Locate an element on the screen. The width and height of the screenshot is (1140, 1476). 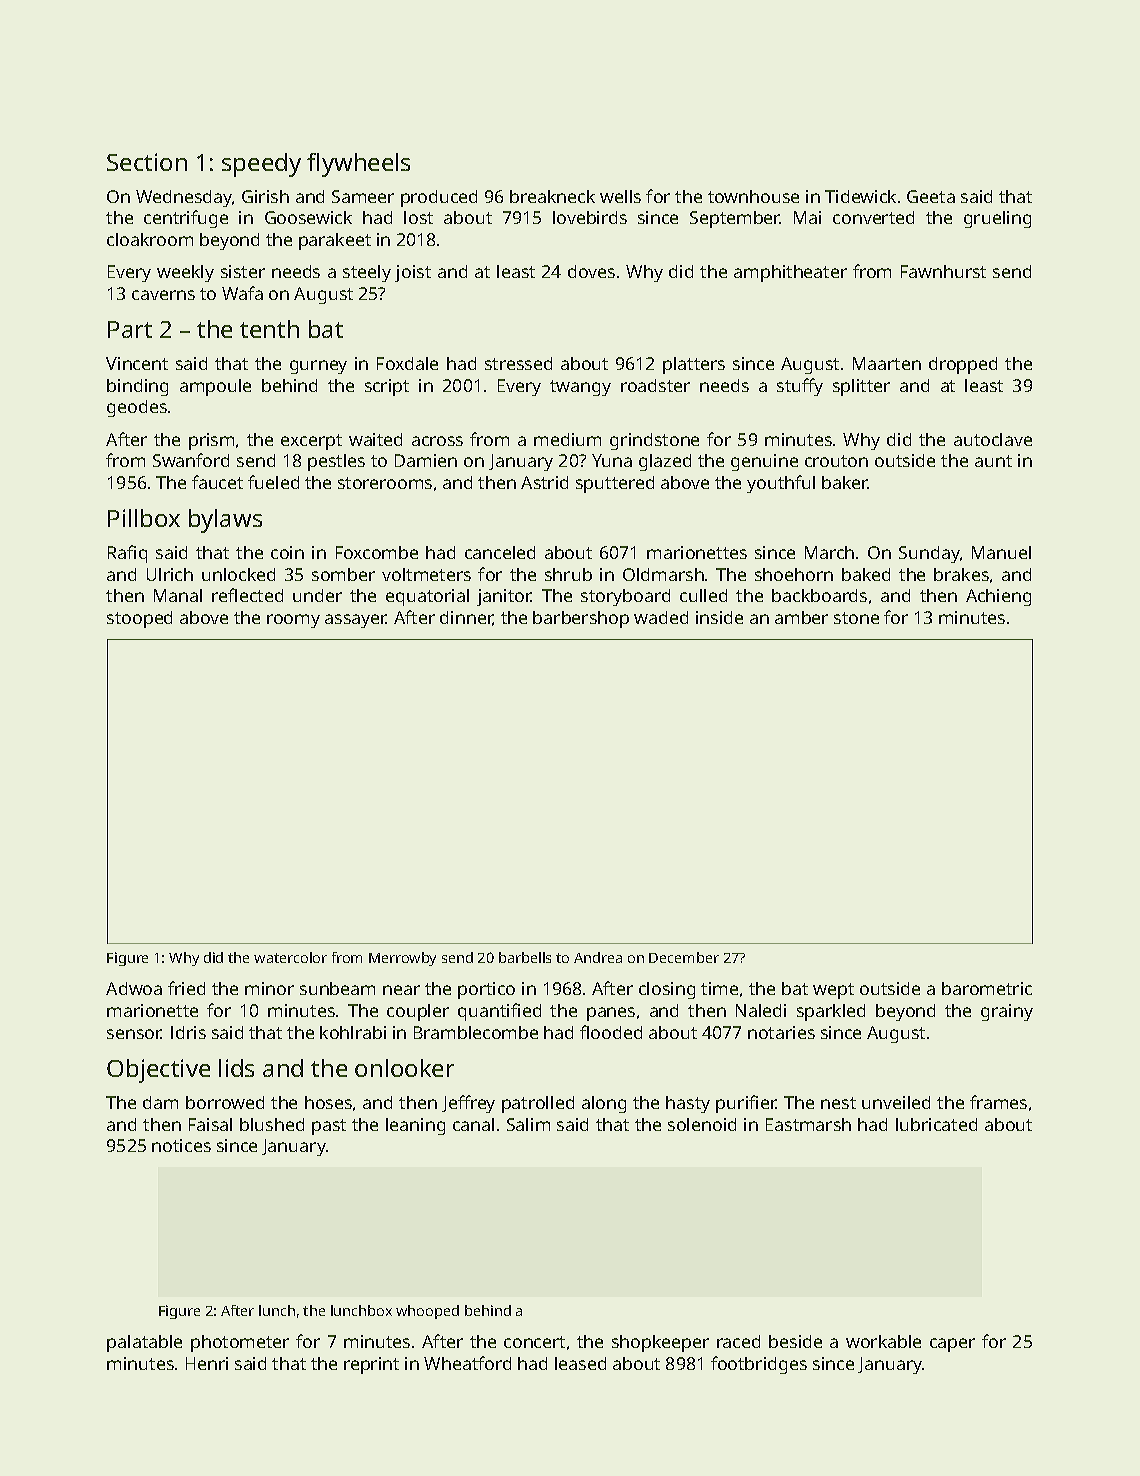
speedy is located at coordinates (261, 165).
